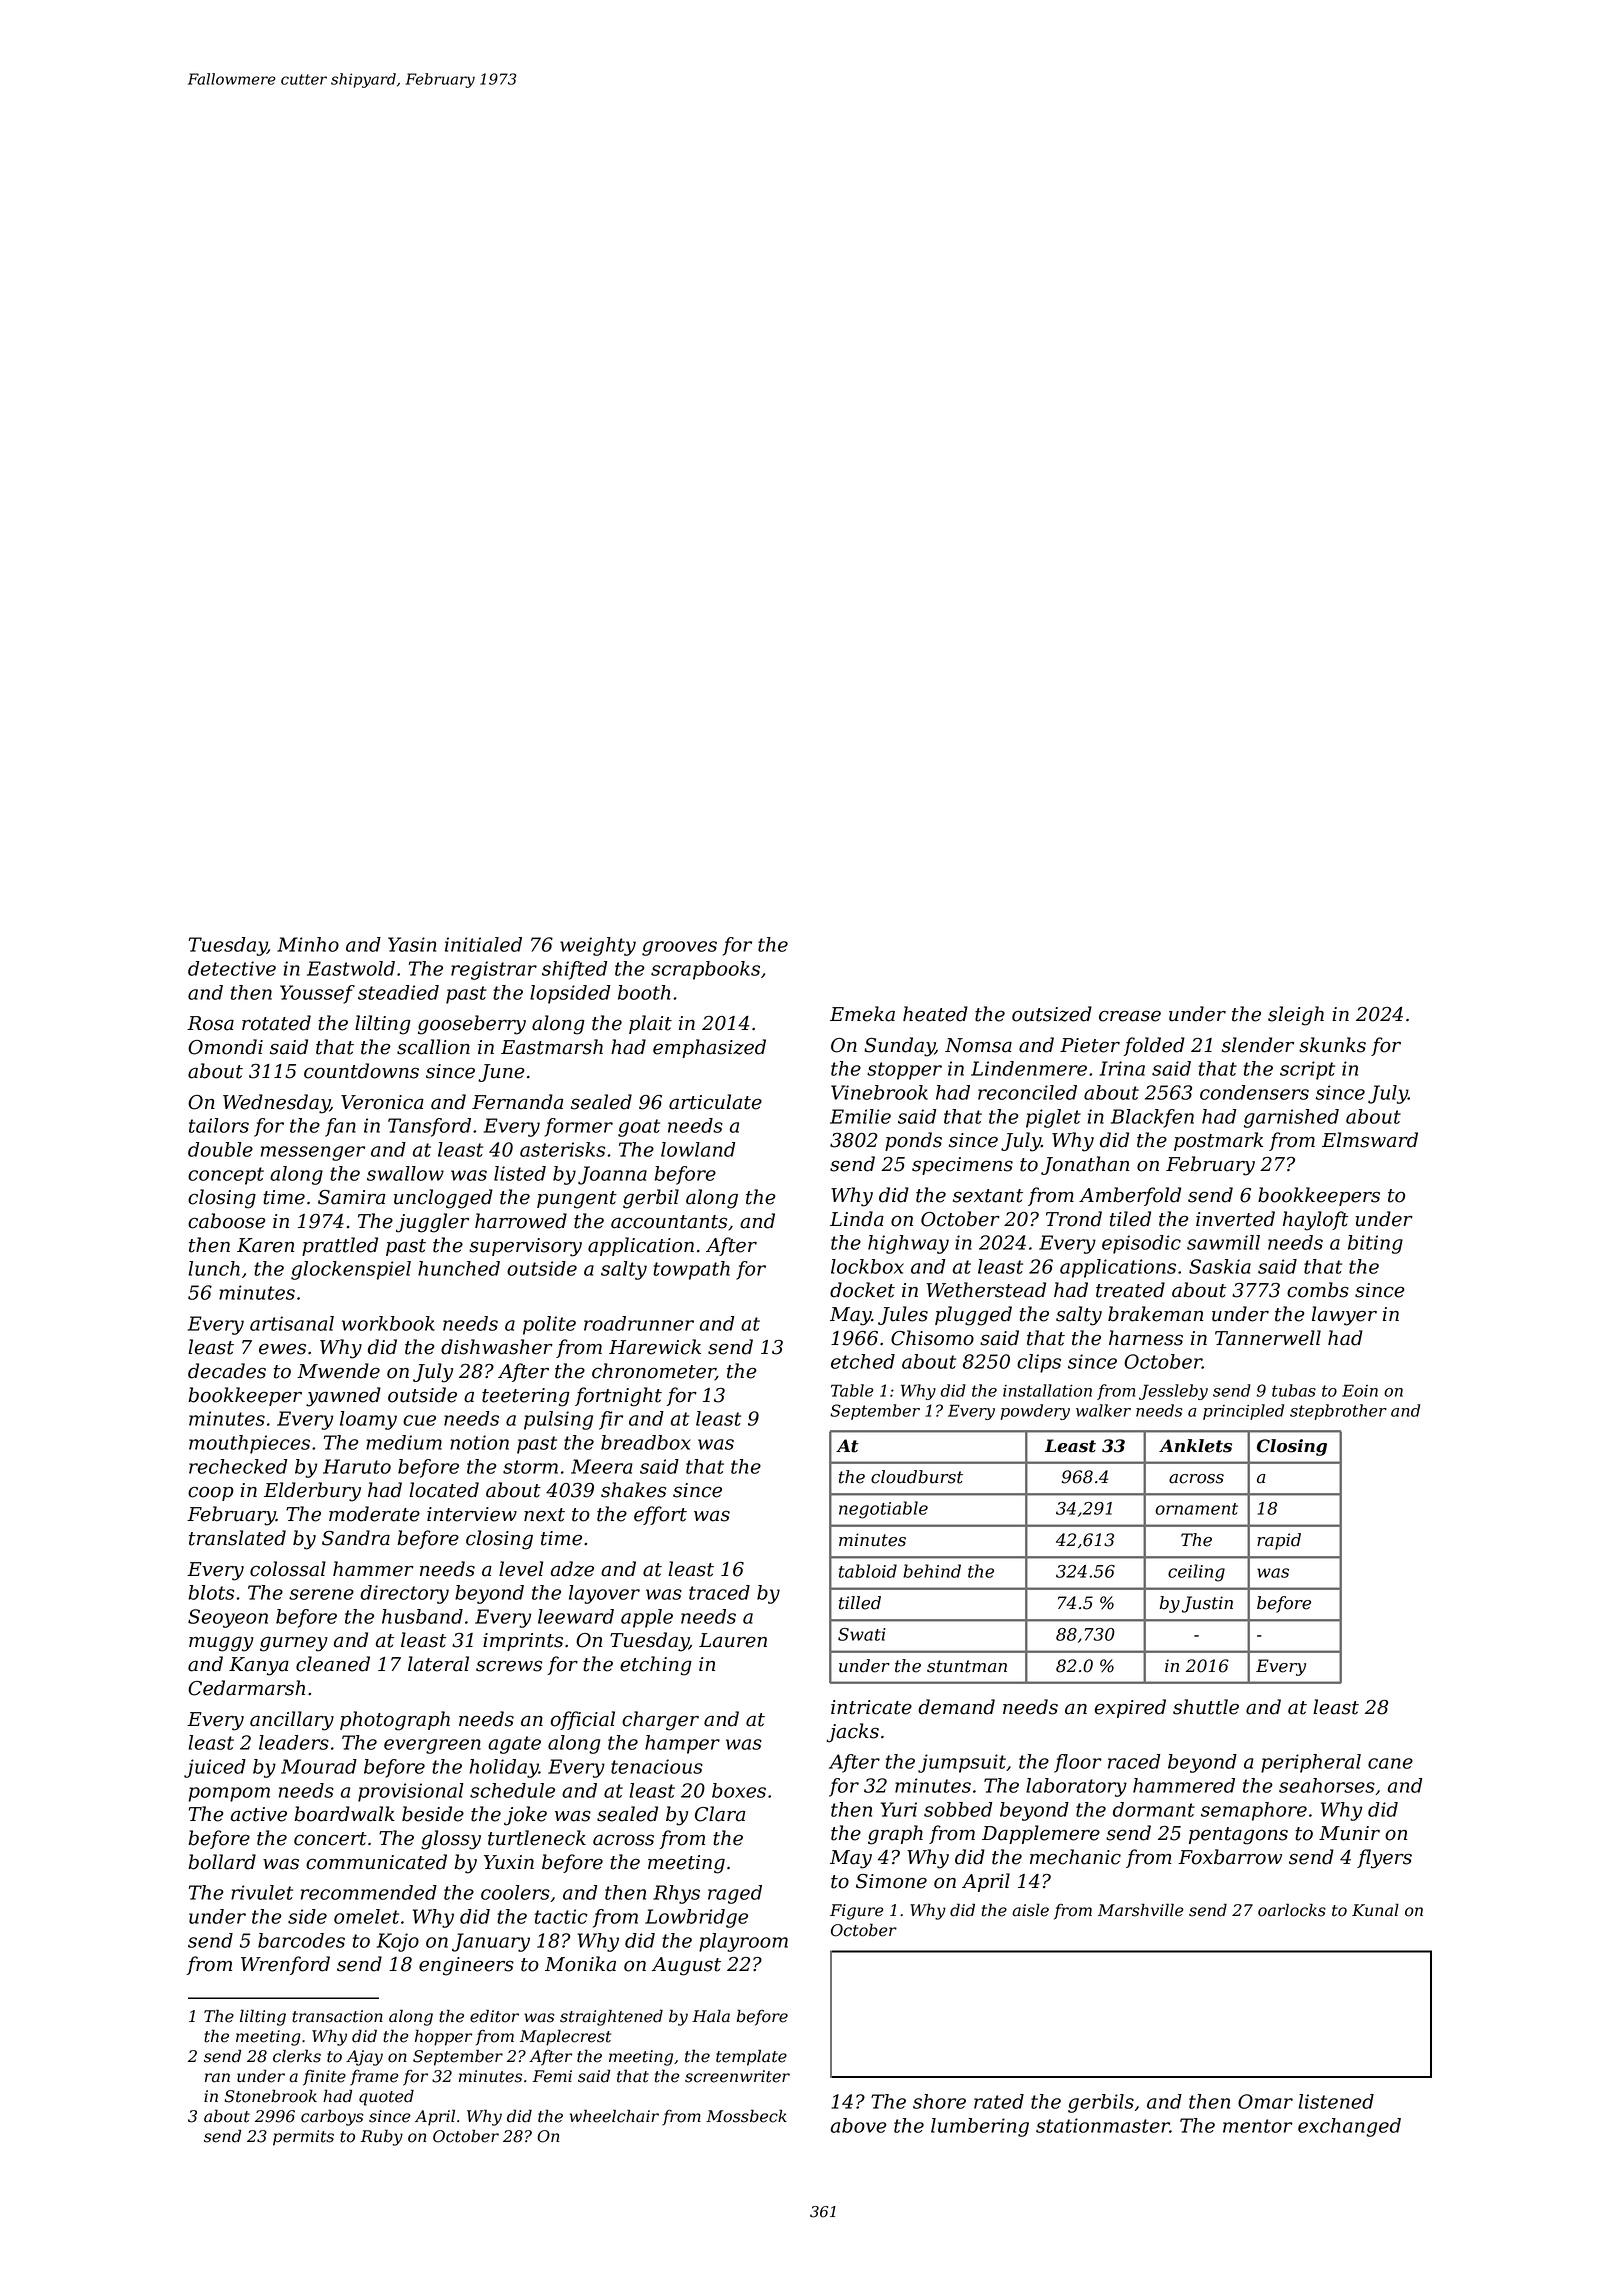  Describe the element at coordinates (1130, 1016) in the screenshot. I see `crease` at that location.
